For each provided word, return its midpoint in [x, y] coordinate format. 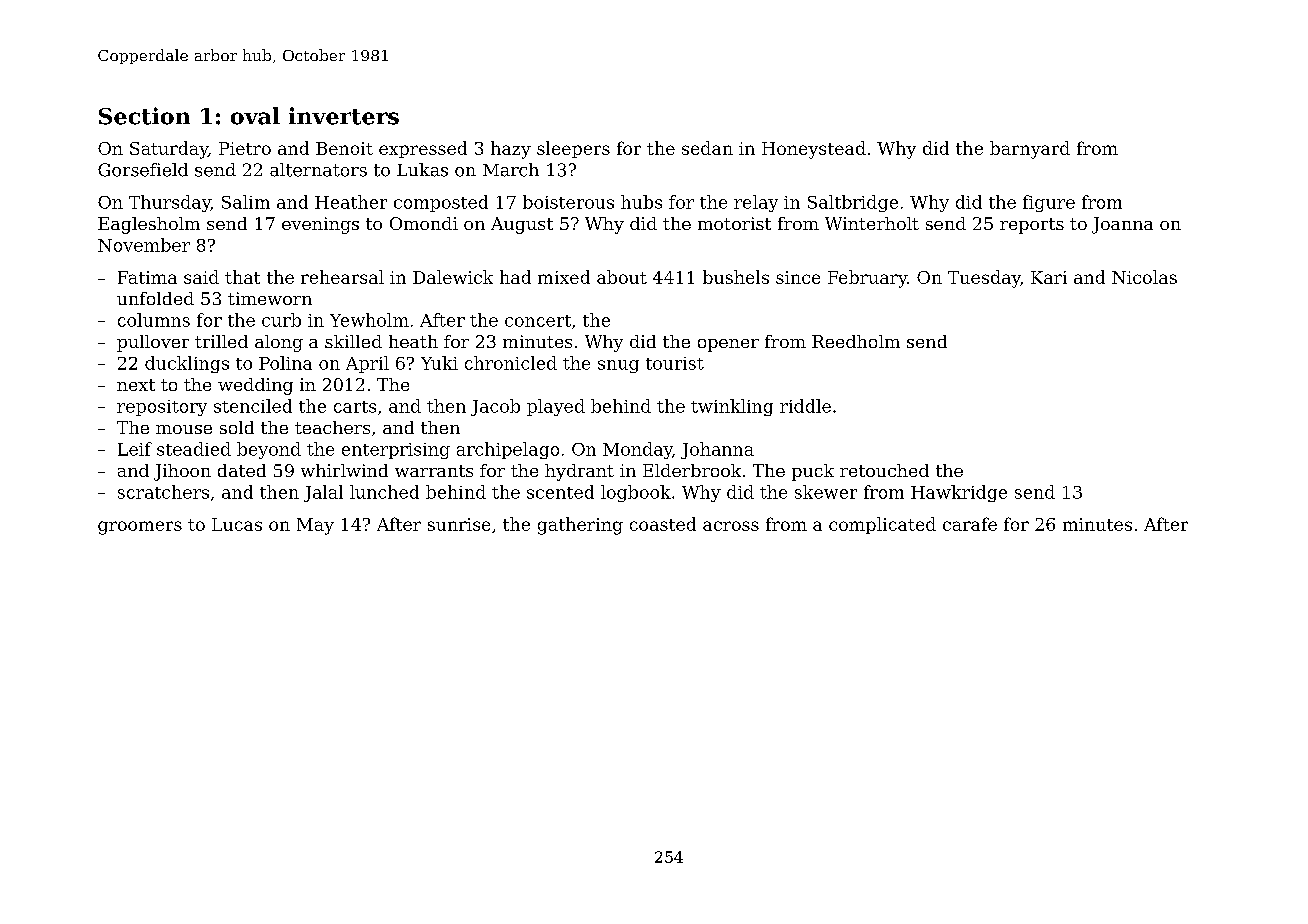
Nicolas [1144, 277]
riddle [805, 406]
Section [144, 116]
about [622, 277]
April [367, 364]
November [144, 245]
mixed [564, 277]
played [556, 407]
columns [154, 320]
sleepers [573, 149]
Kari [1049, 277]
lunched [384, 492]
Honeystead [814, 150]
